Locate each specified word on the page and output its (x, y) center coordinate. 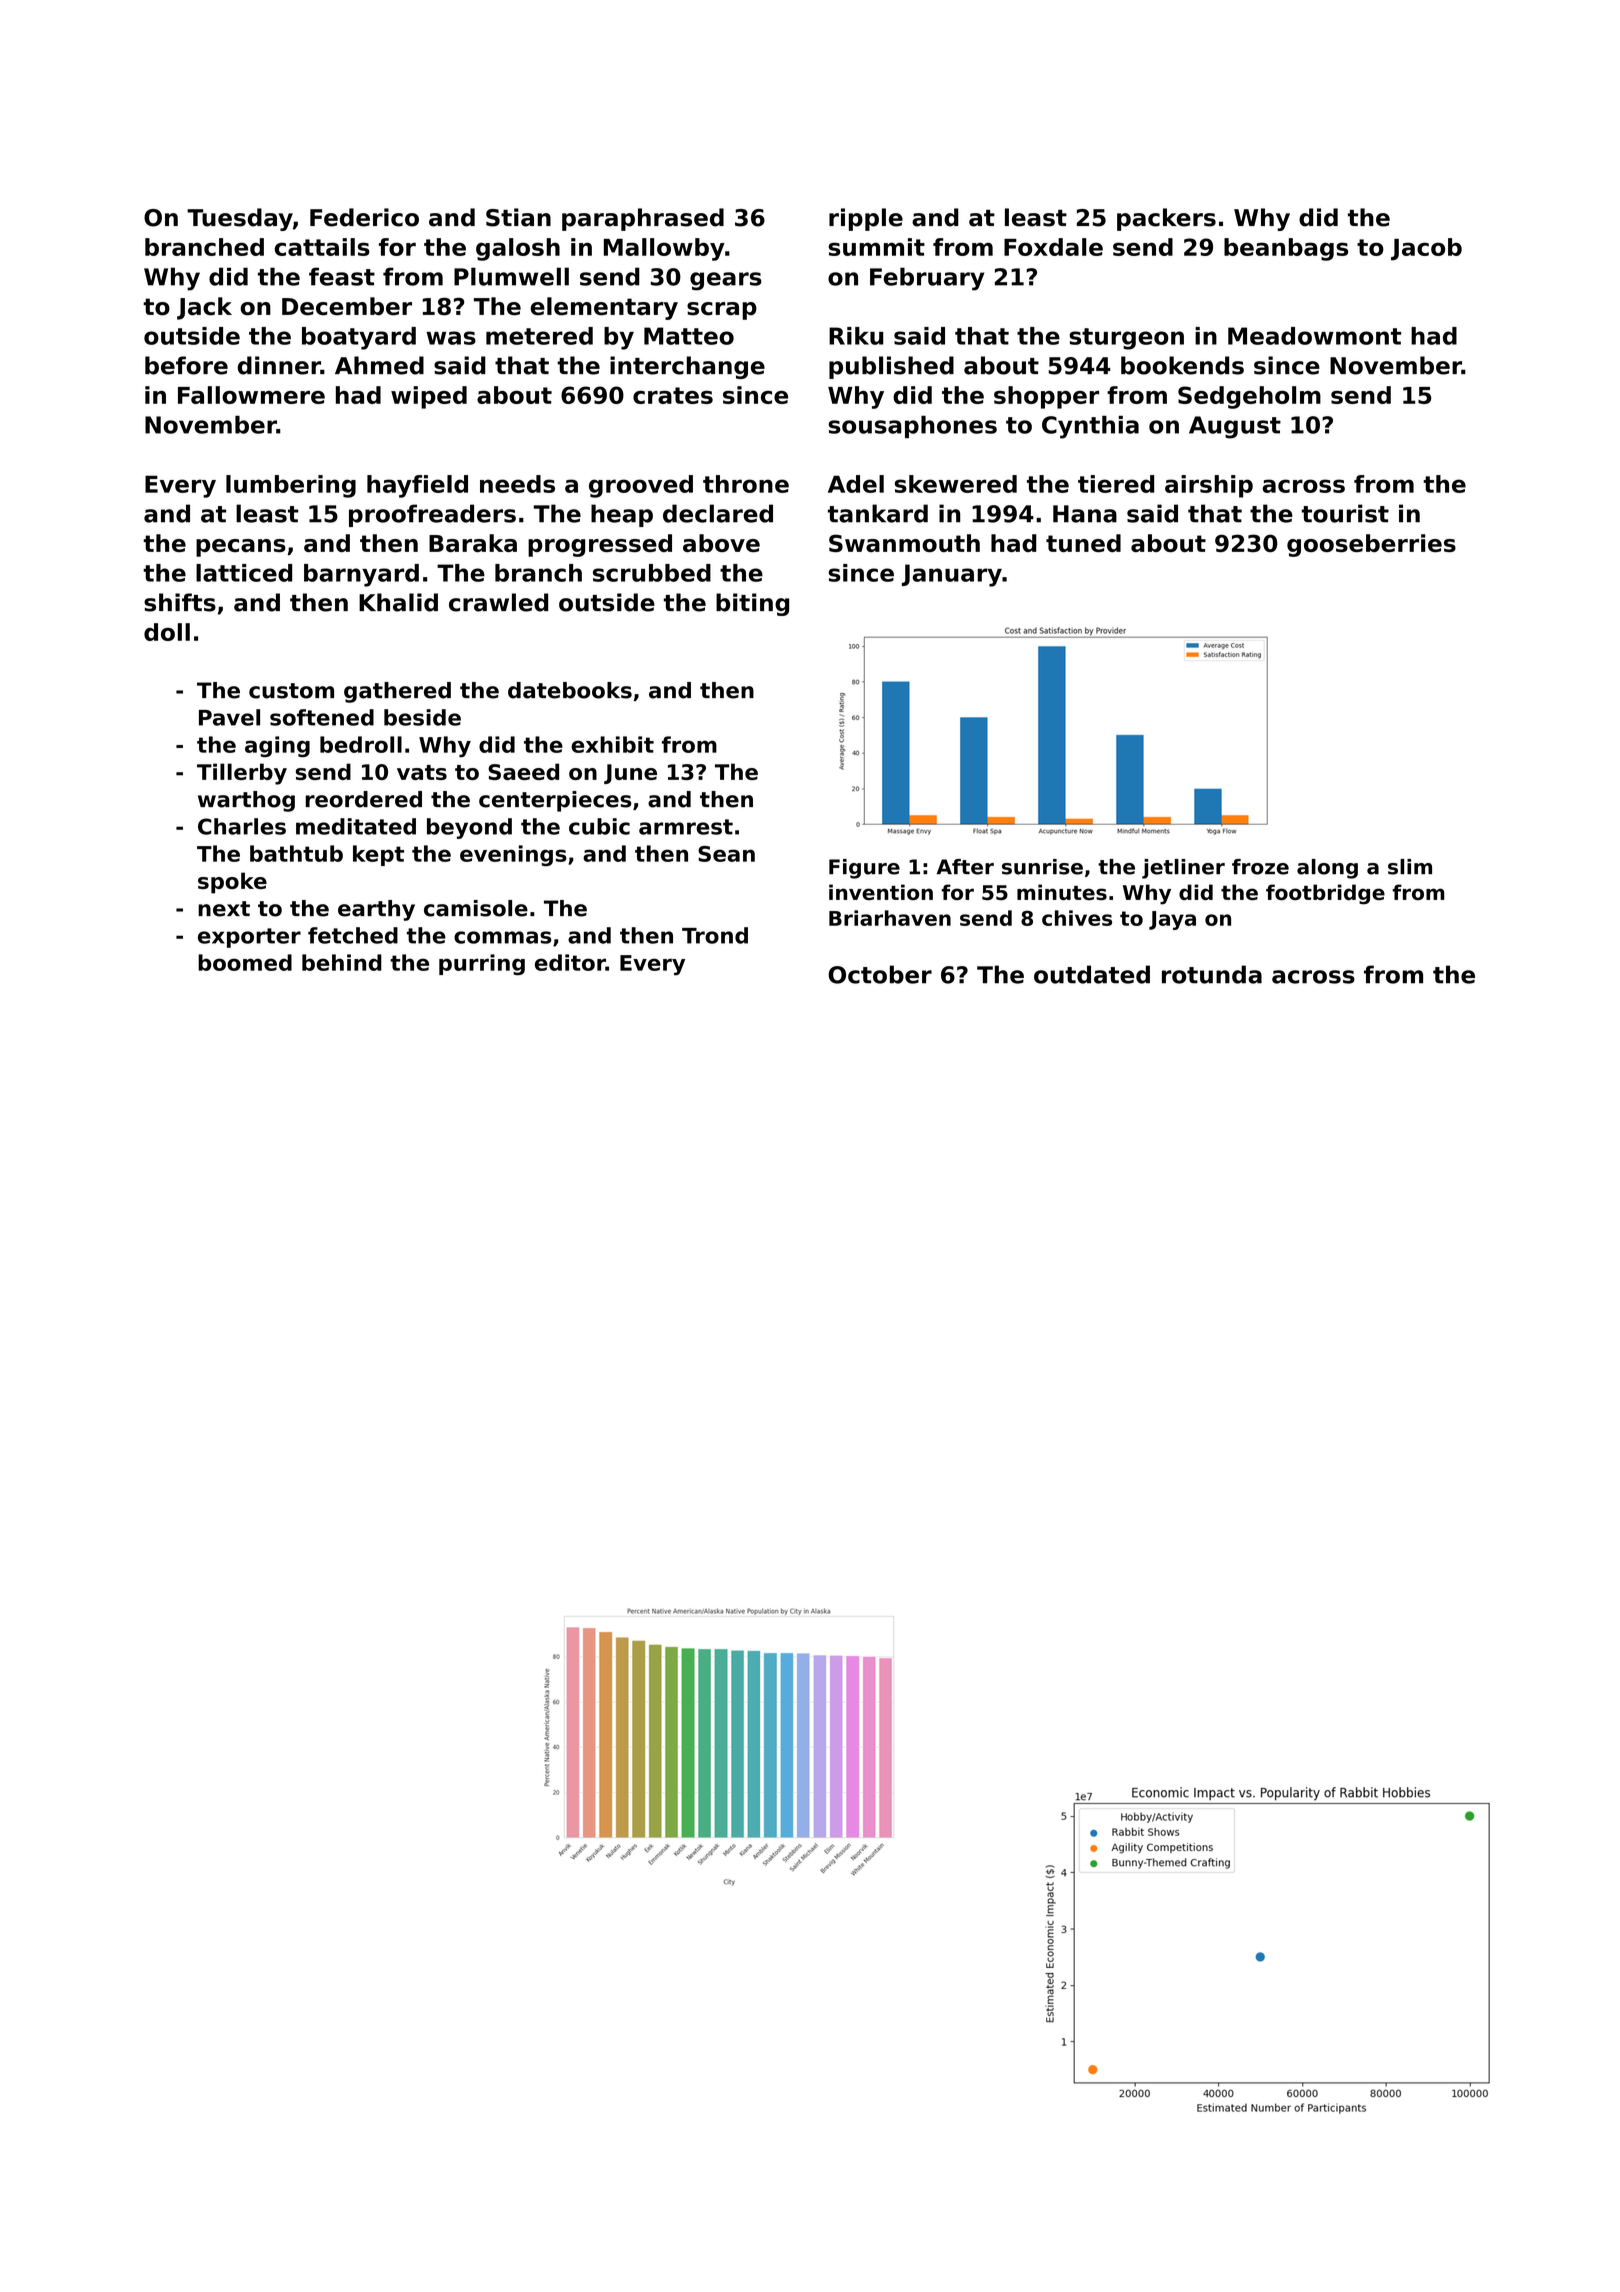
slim (1410, 867)
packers (1166, 219)
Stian (518, 217)
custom (291, 691)
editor (570, 962)
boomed (245, 962)
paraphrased (643, 219)
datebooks (570, 690)
